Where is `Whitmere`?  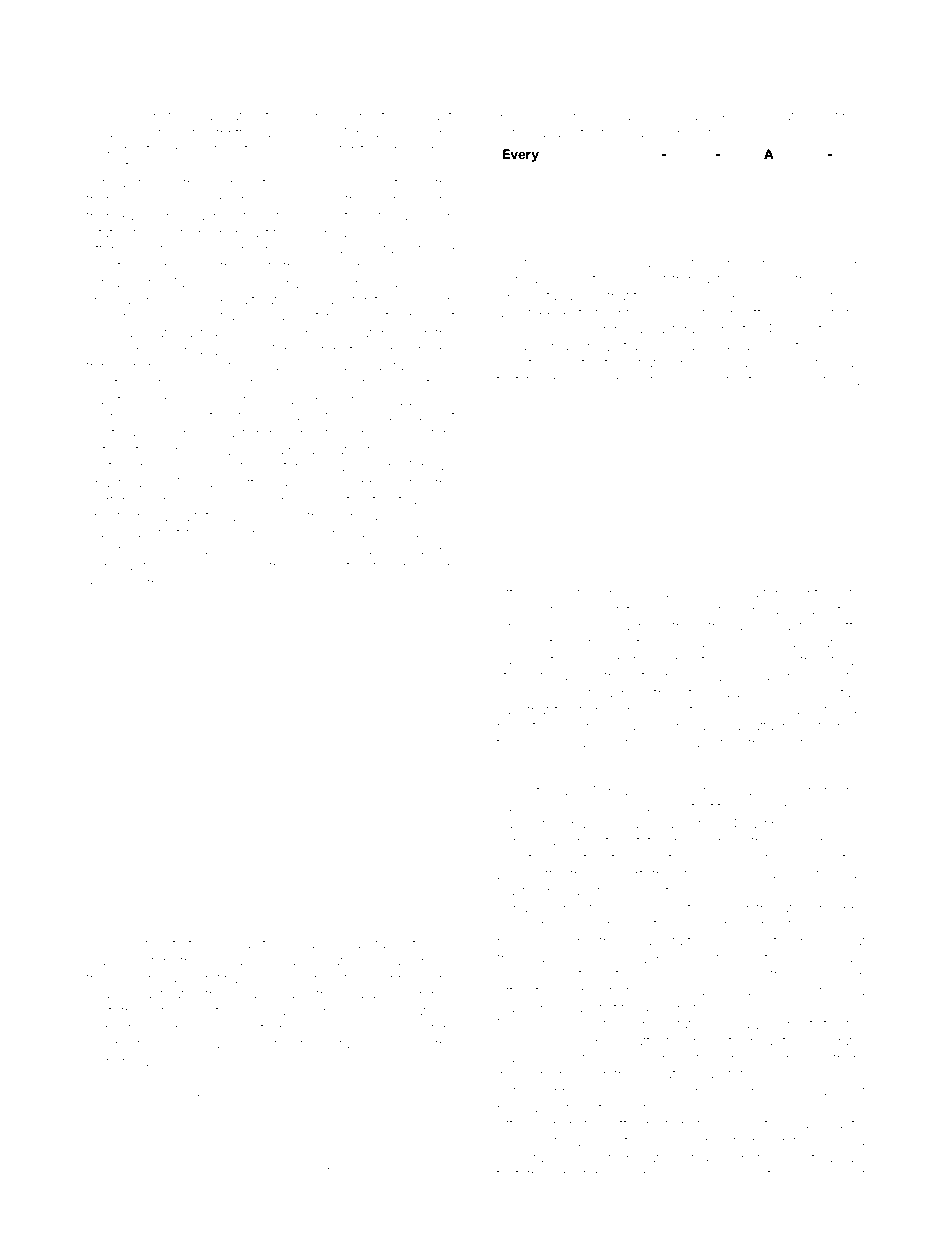
Whitmere is located at coordinates (131, 166).
